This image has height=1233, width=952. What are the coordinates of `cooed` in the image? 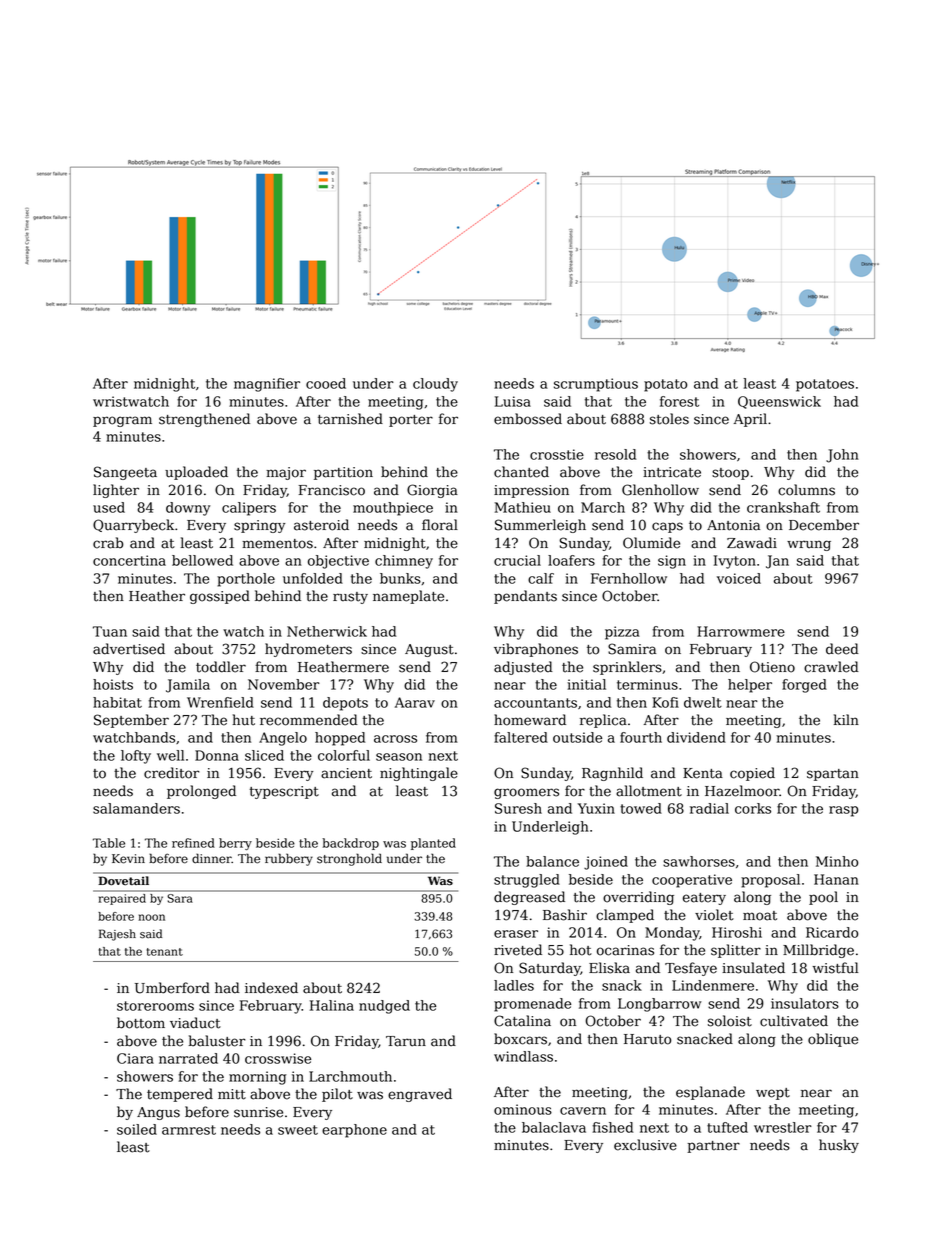 It's located at (326, 383).
